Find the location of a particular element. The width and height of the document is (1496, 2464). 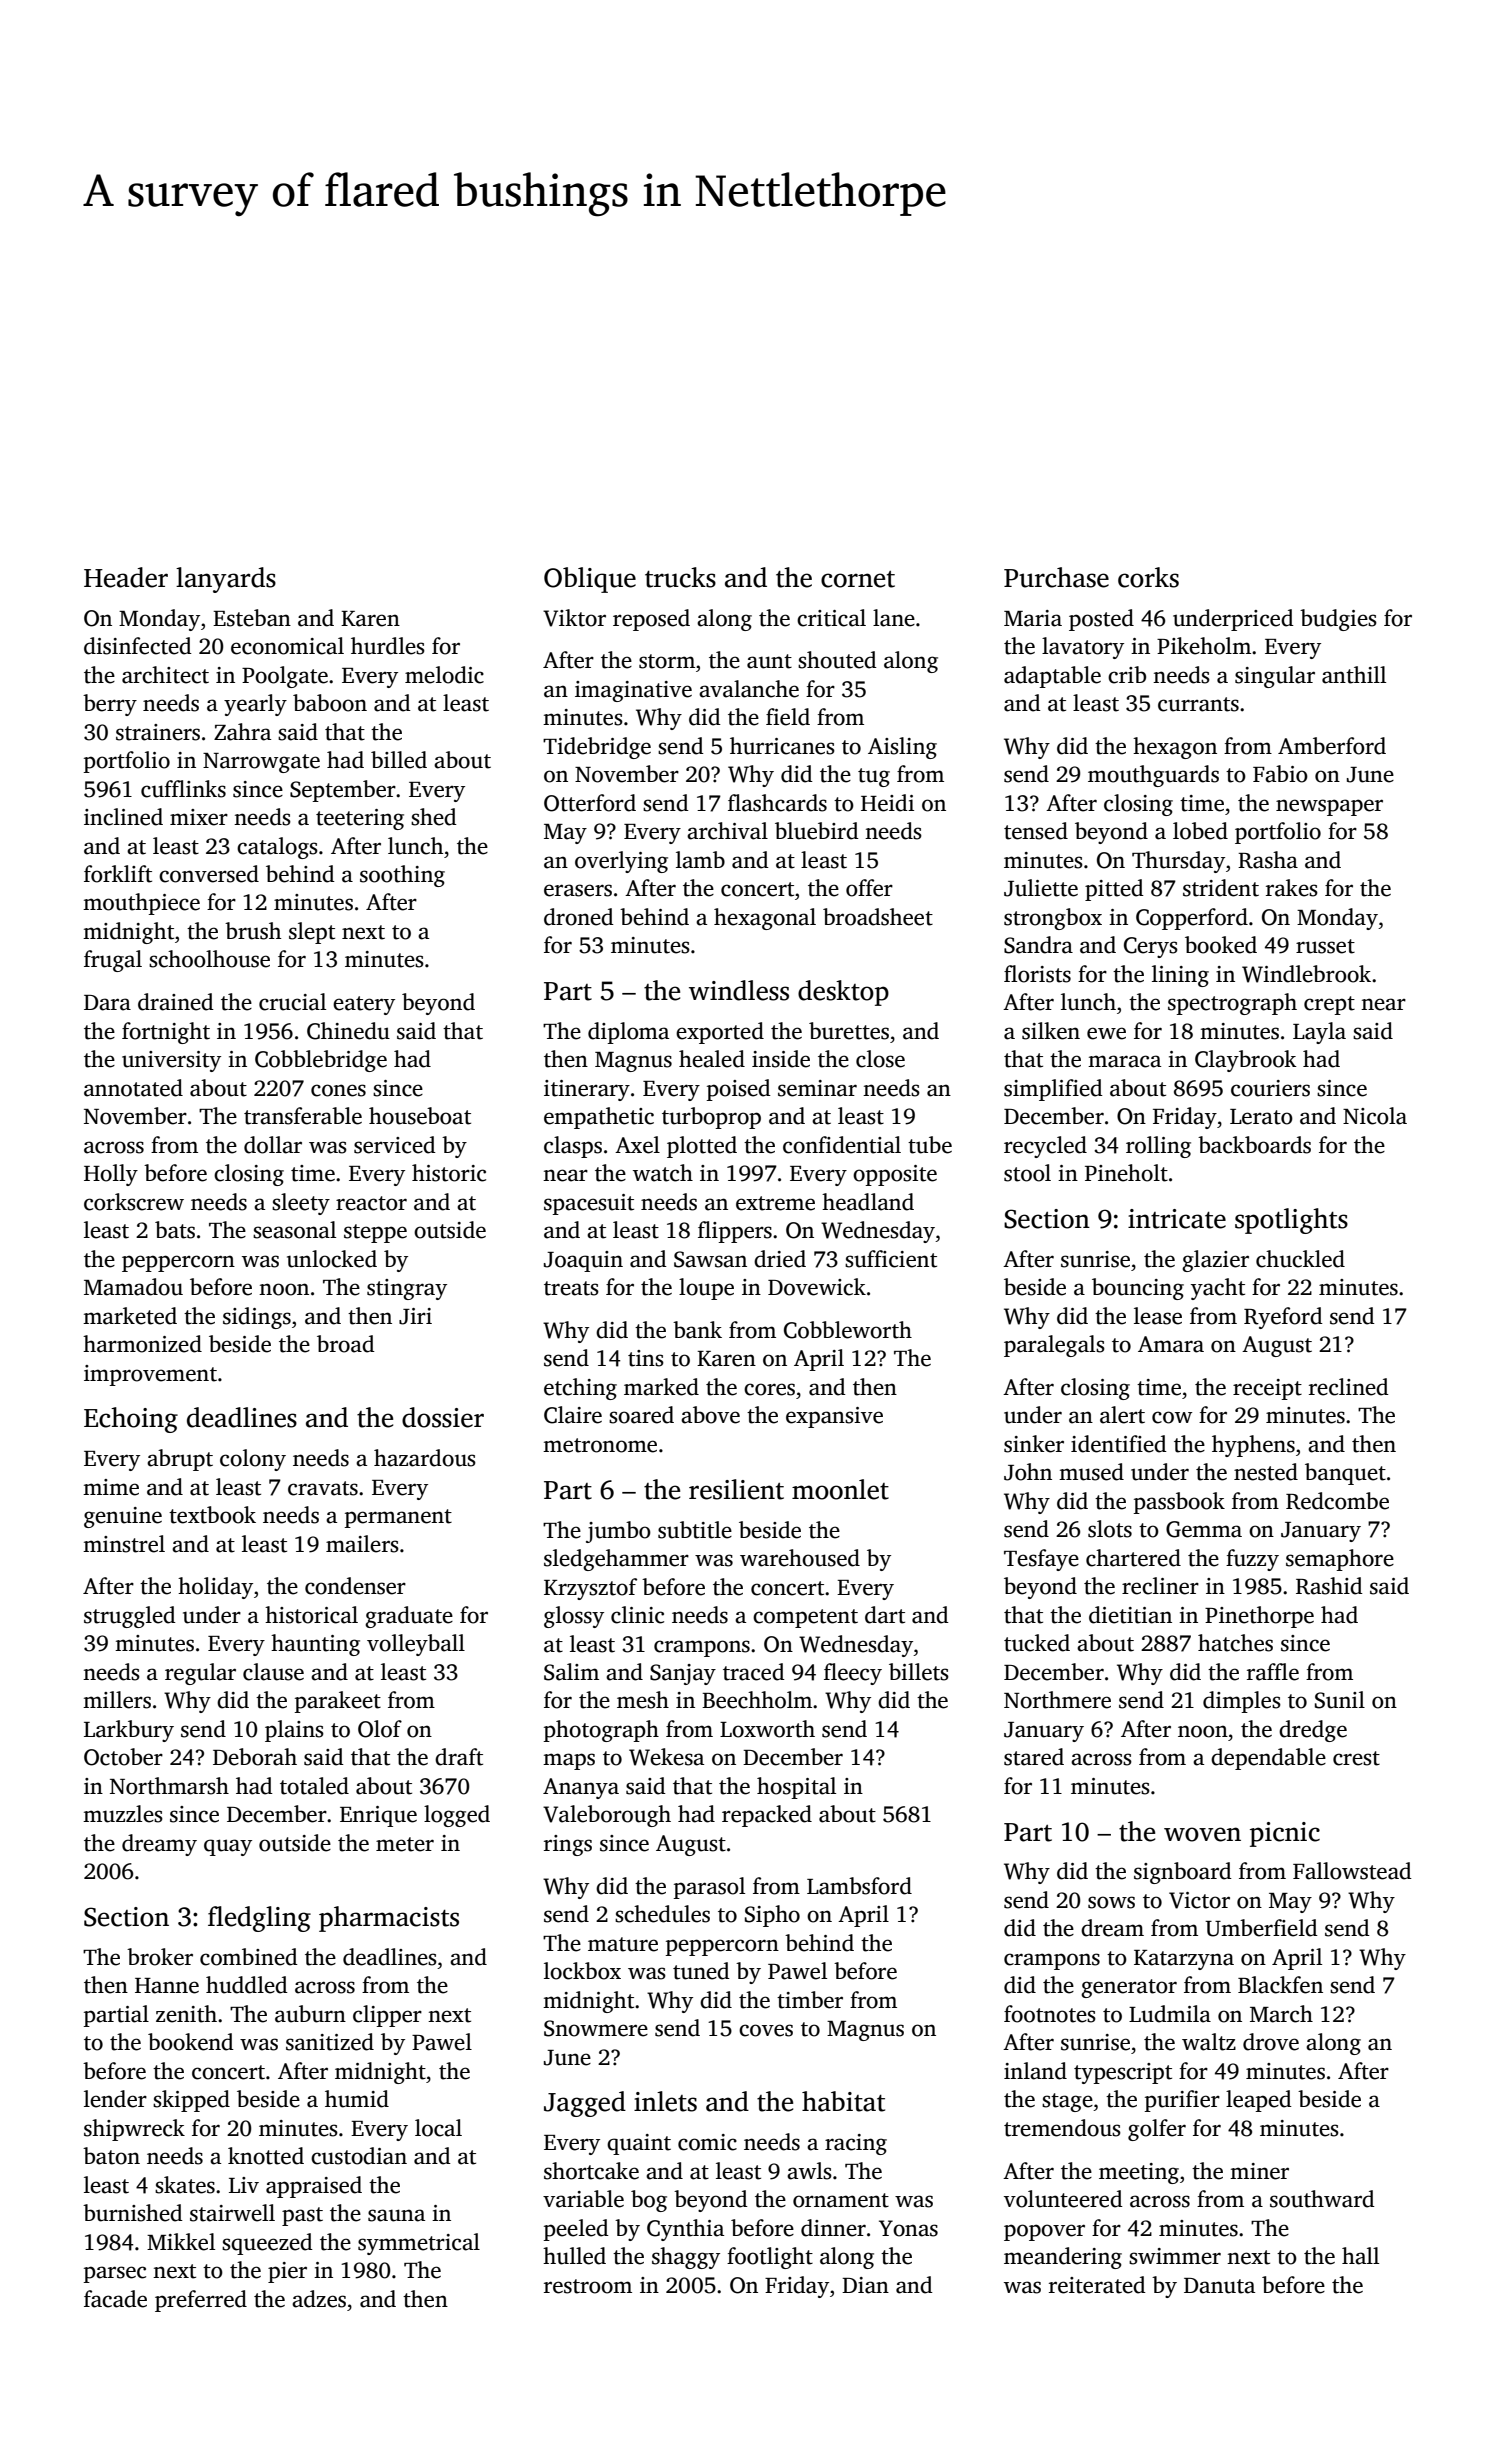

timber is located at coordinates (810, 2000).
